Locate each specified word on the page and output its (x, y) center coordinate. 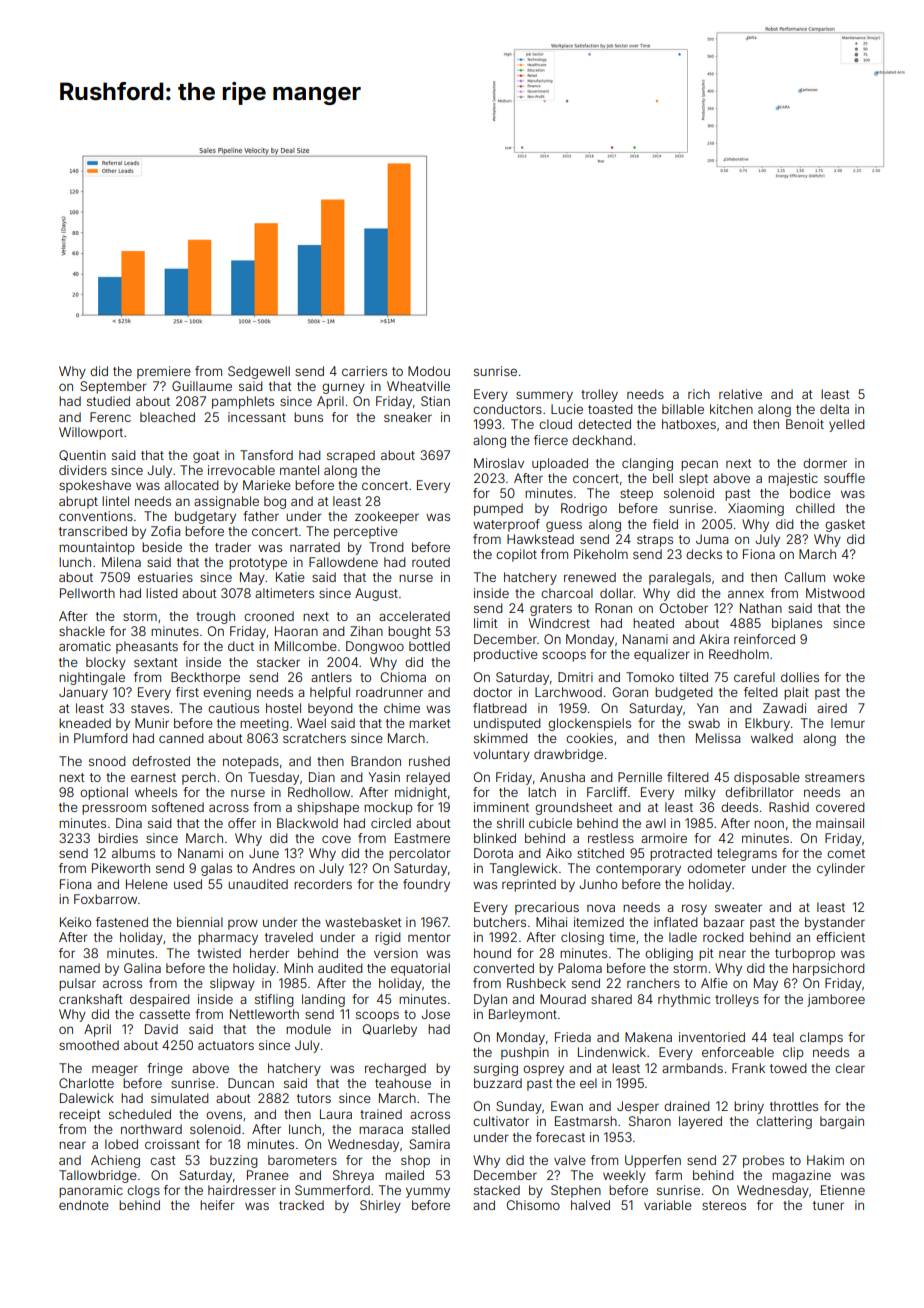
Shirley (380, 1206)
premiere (164, 372)
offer (242, 823)
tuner (828, 1205)
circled (391, 823)
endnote (84, 1205)
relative (740, 394)
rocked (723, 937)
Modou (429, 371)
